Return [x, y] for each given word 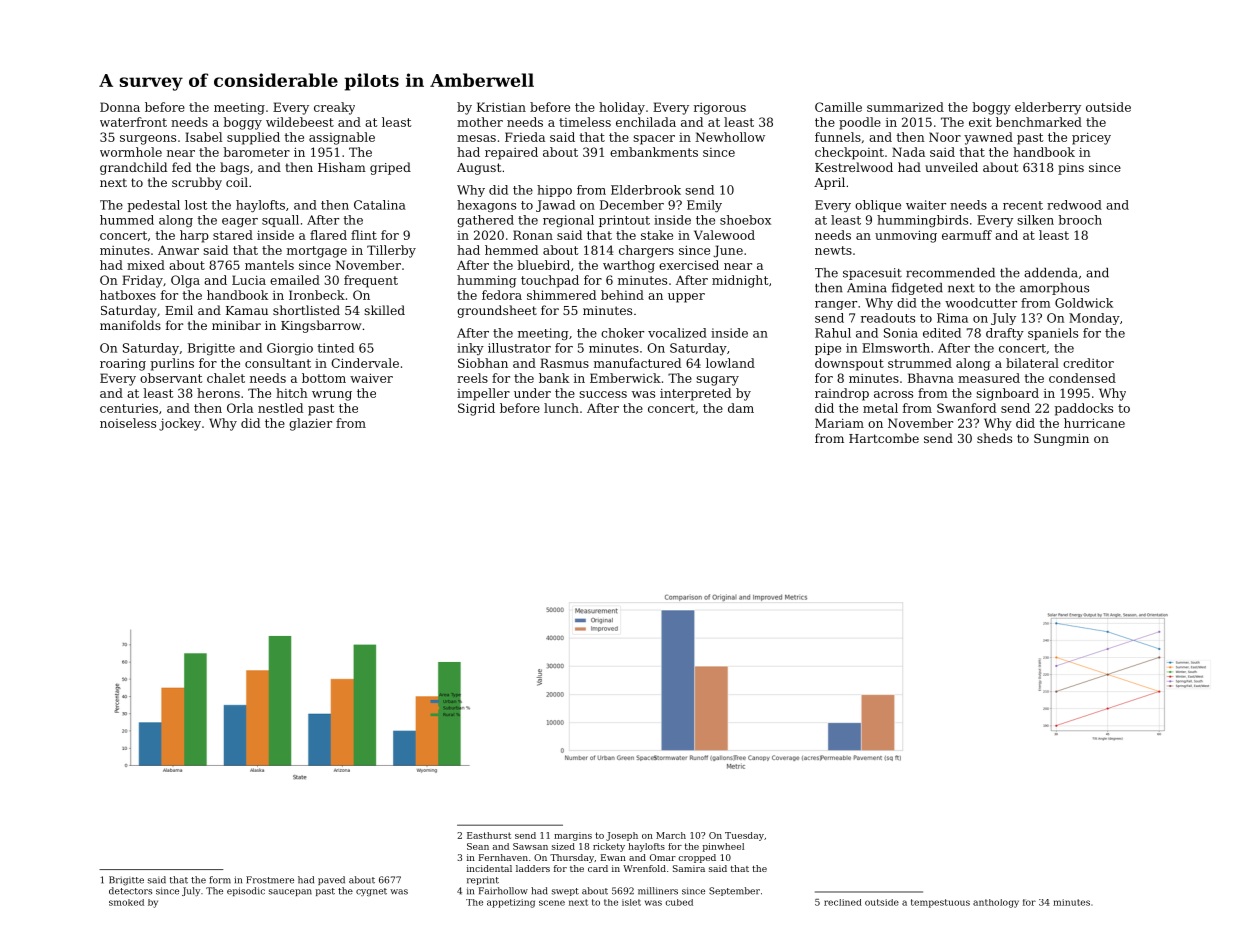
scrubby [197, 183]
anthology [996, 903]
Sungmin [1061, 440]
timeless [585, 122]
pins [1071, 169]
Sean [478, 846]
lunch [561, 408]
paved [331, 880]
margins [573, 836]
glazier [310, 424]
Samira [689, 868]
